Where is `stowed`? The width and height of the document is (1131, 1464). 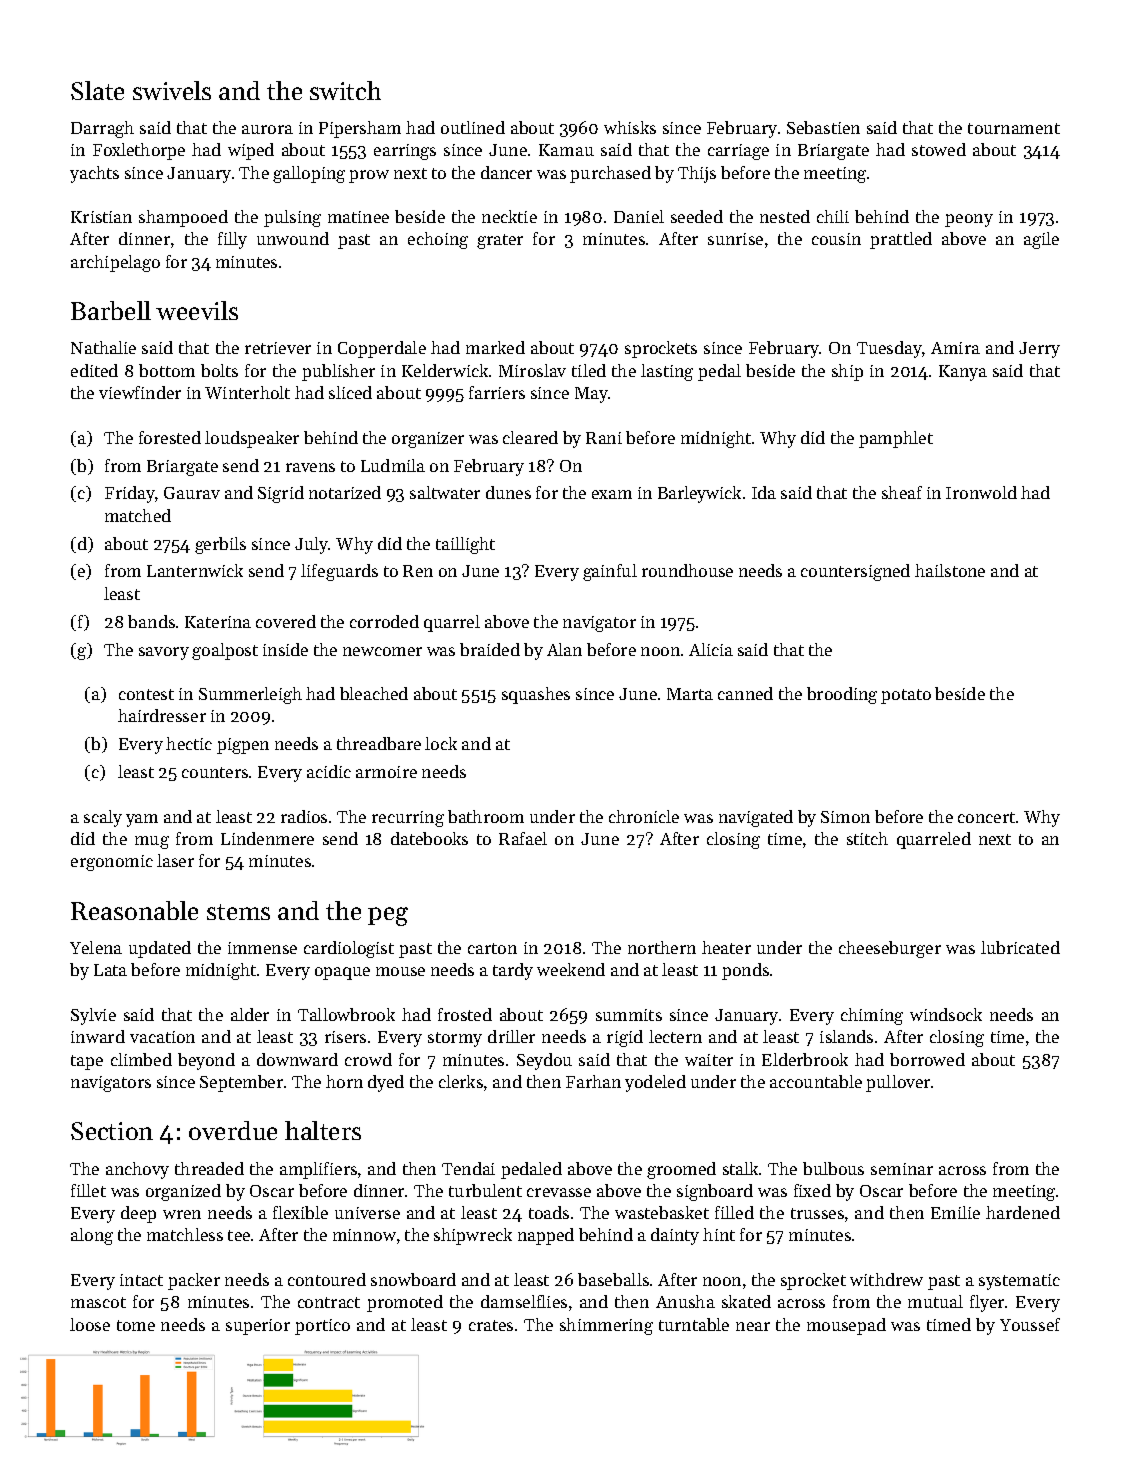 stowed is located at coordinates (939, 149).
